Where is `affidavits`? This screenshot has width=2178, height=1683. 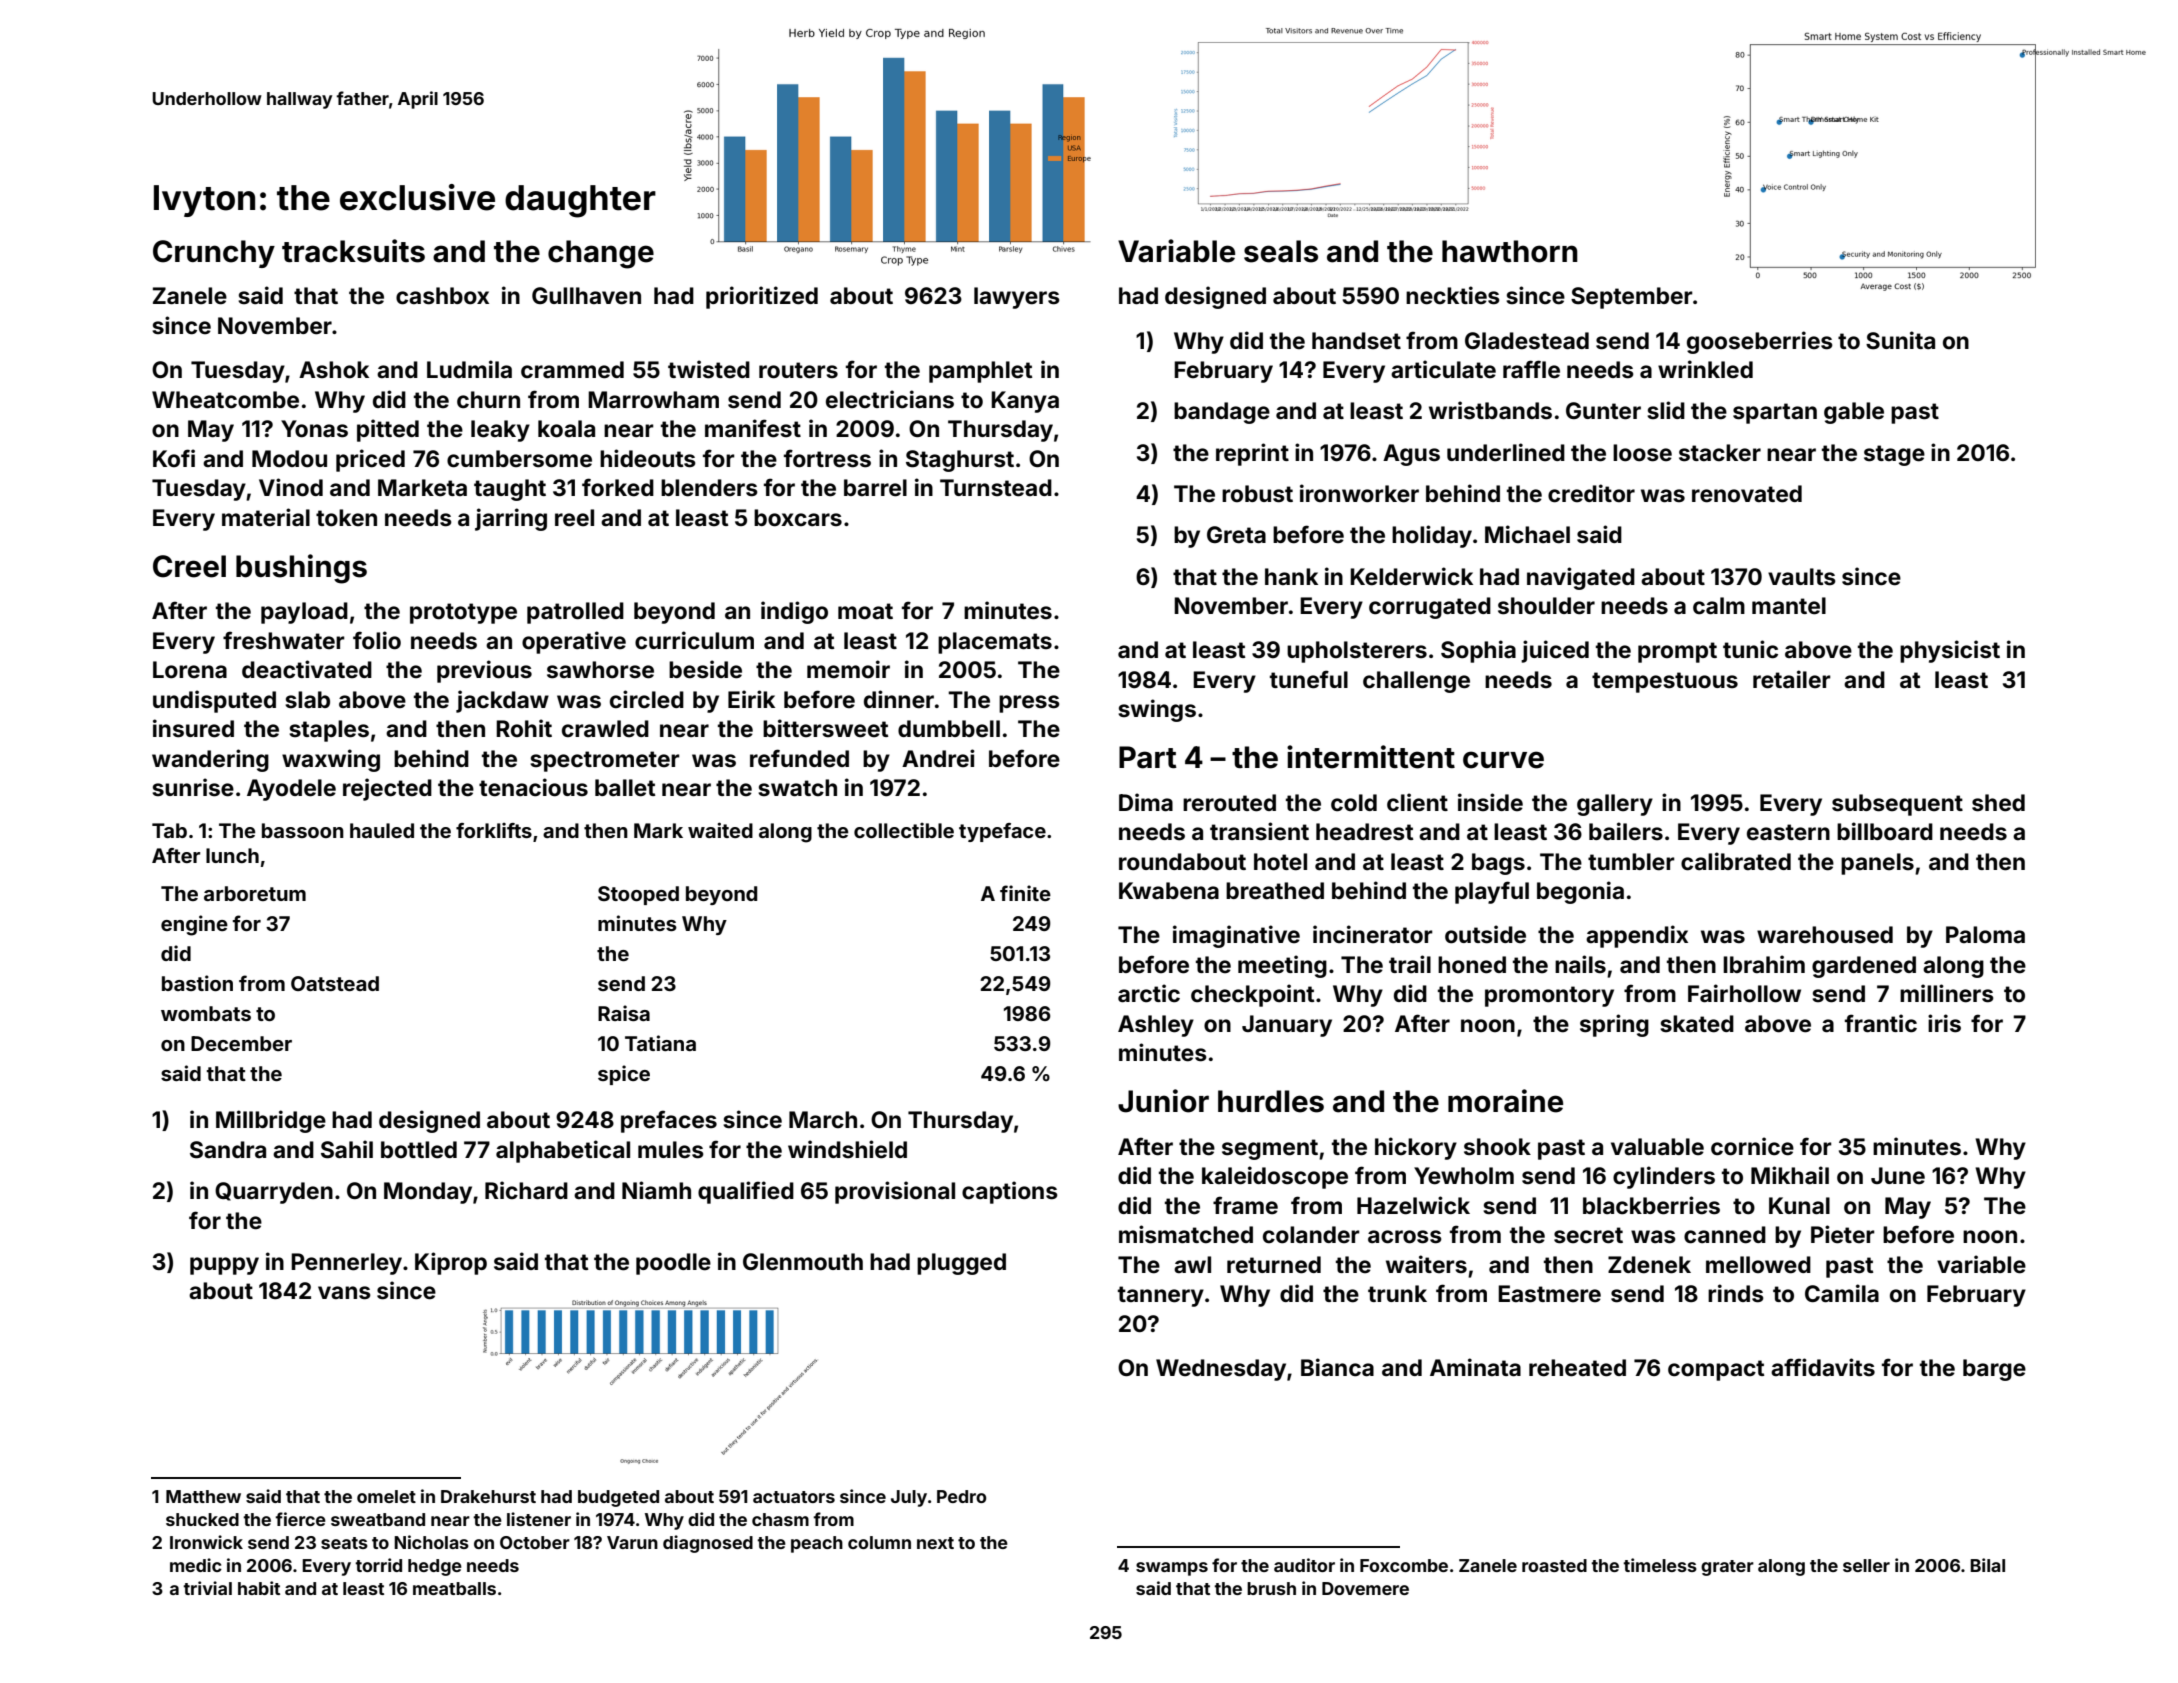
affidavits is located at coordinates (1823, 1367).
